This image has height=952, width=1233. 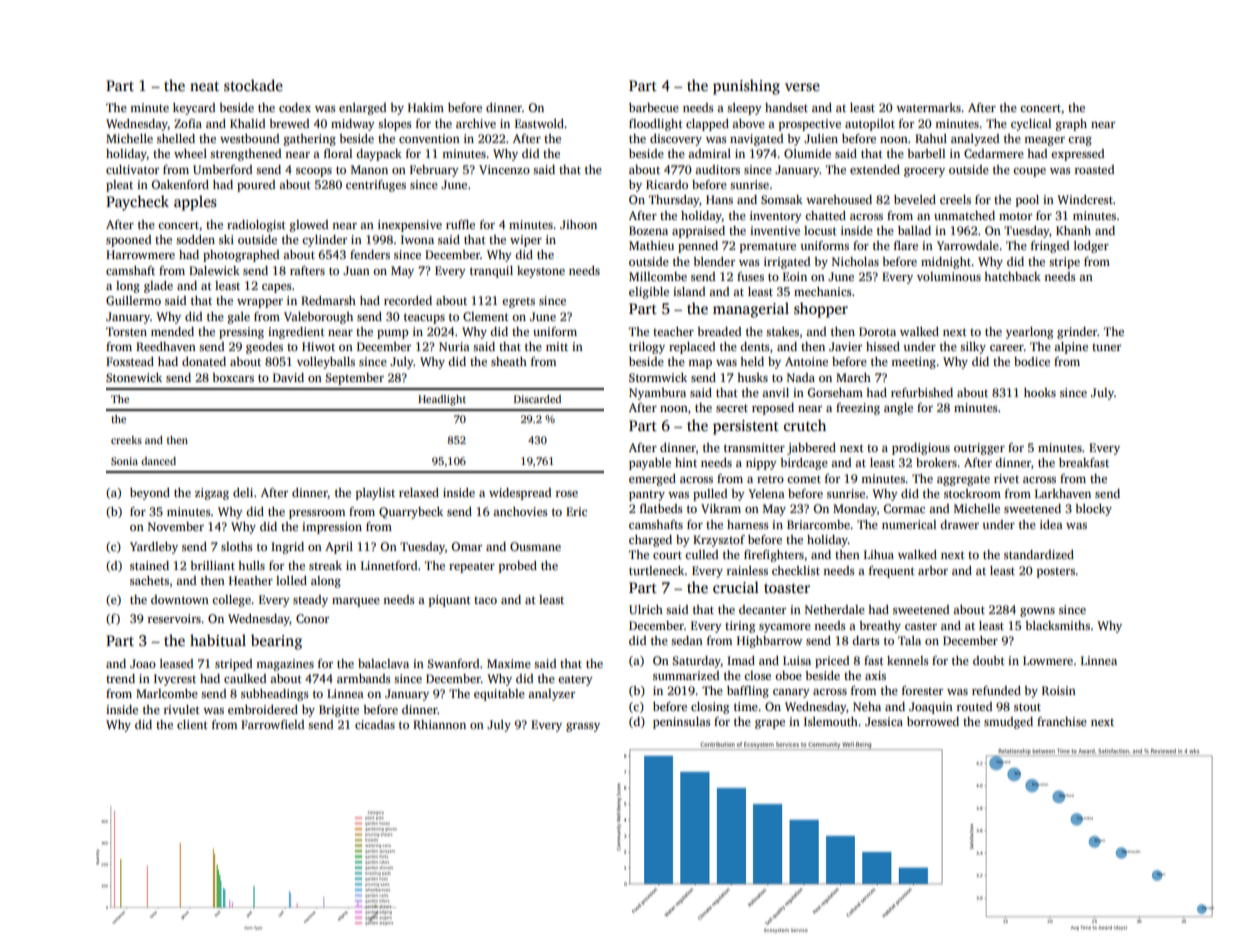 I want to click on rivulet, so click(x=182, y=709).
